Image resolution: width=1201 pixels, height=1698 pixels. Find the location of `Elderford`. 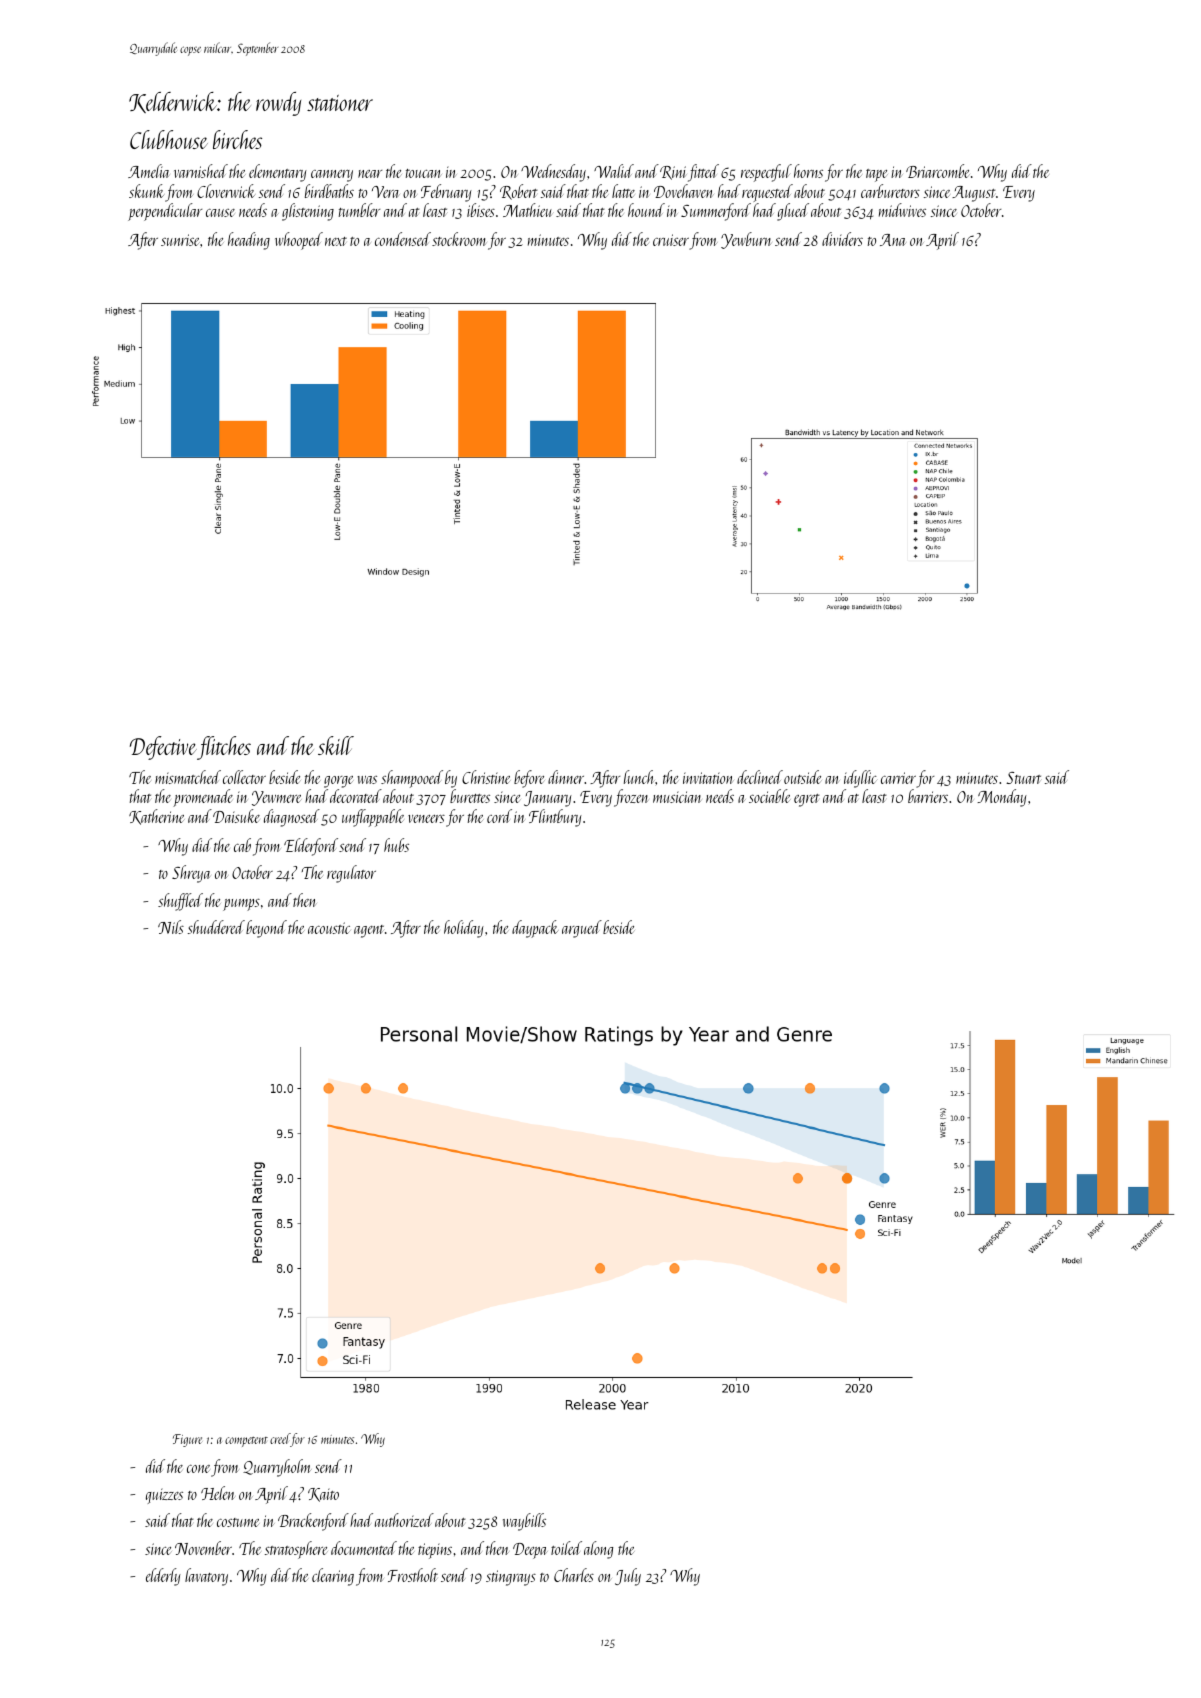

Elderford is located at coordinates (311, 847).
